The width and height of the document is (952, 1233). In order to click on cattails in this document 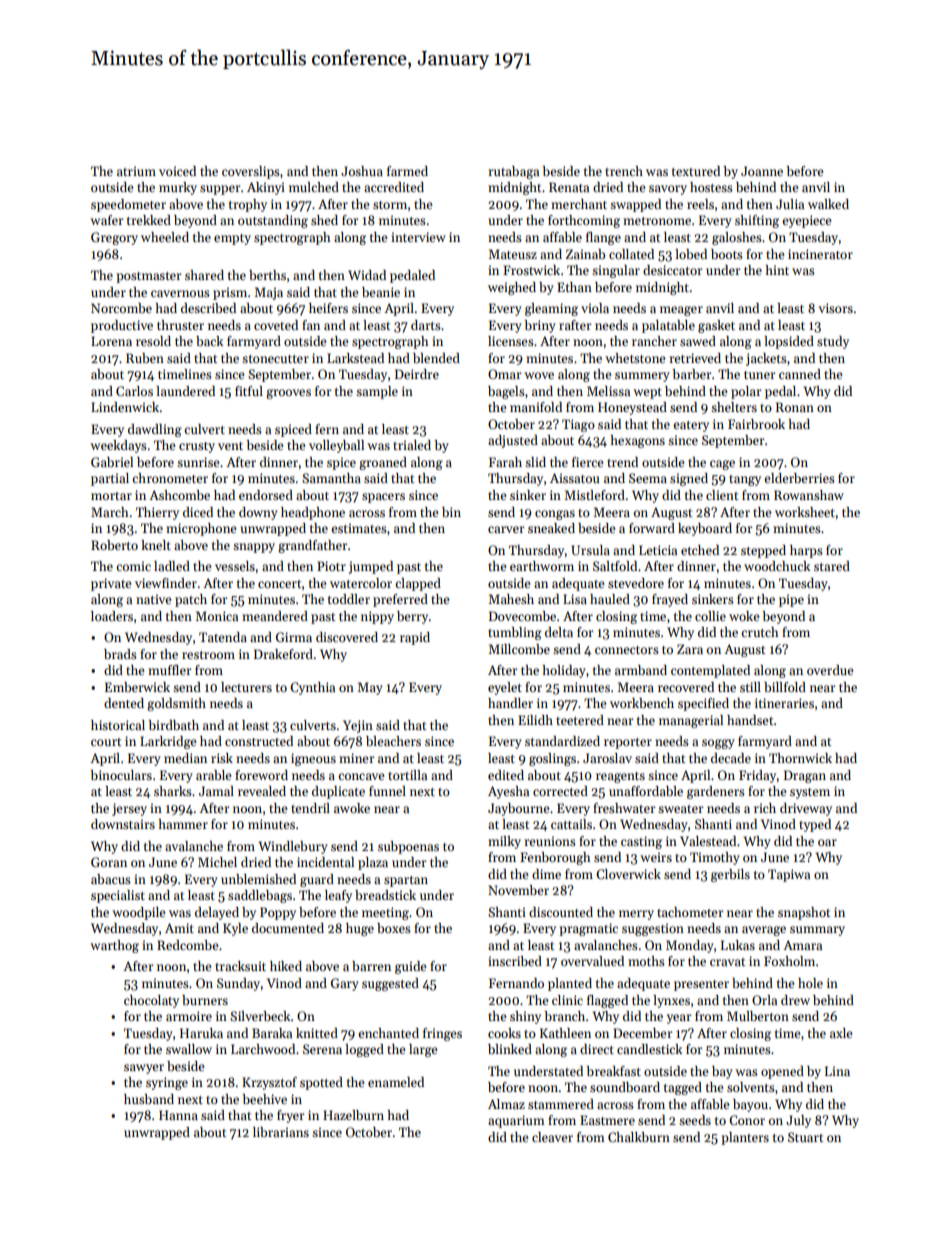, I will do `click(571, 824)`.
